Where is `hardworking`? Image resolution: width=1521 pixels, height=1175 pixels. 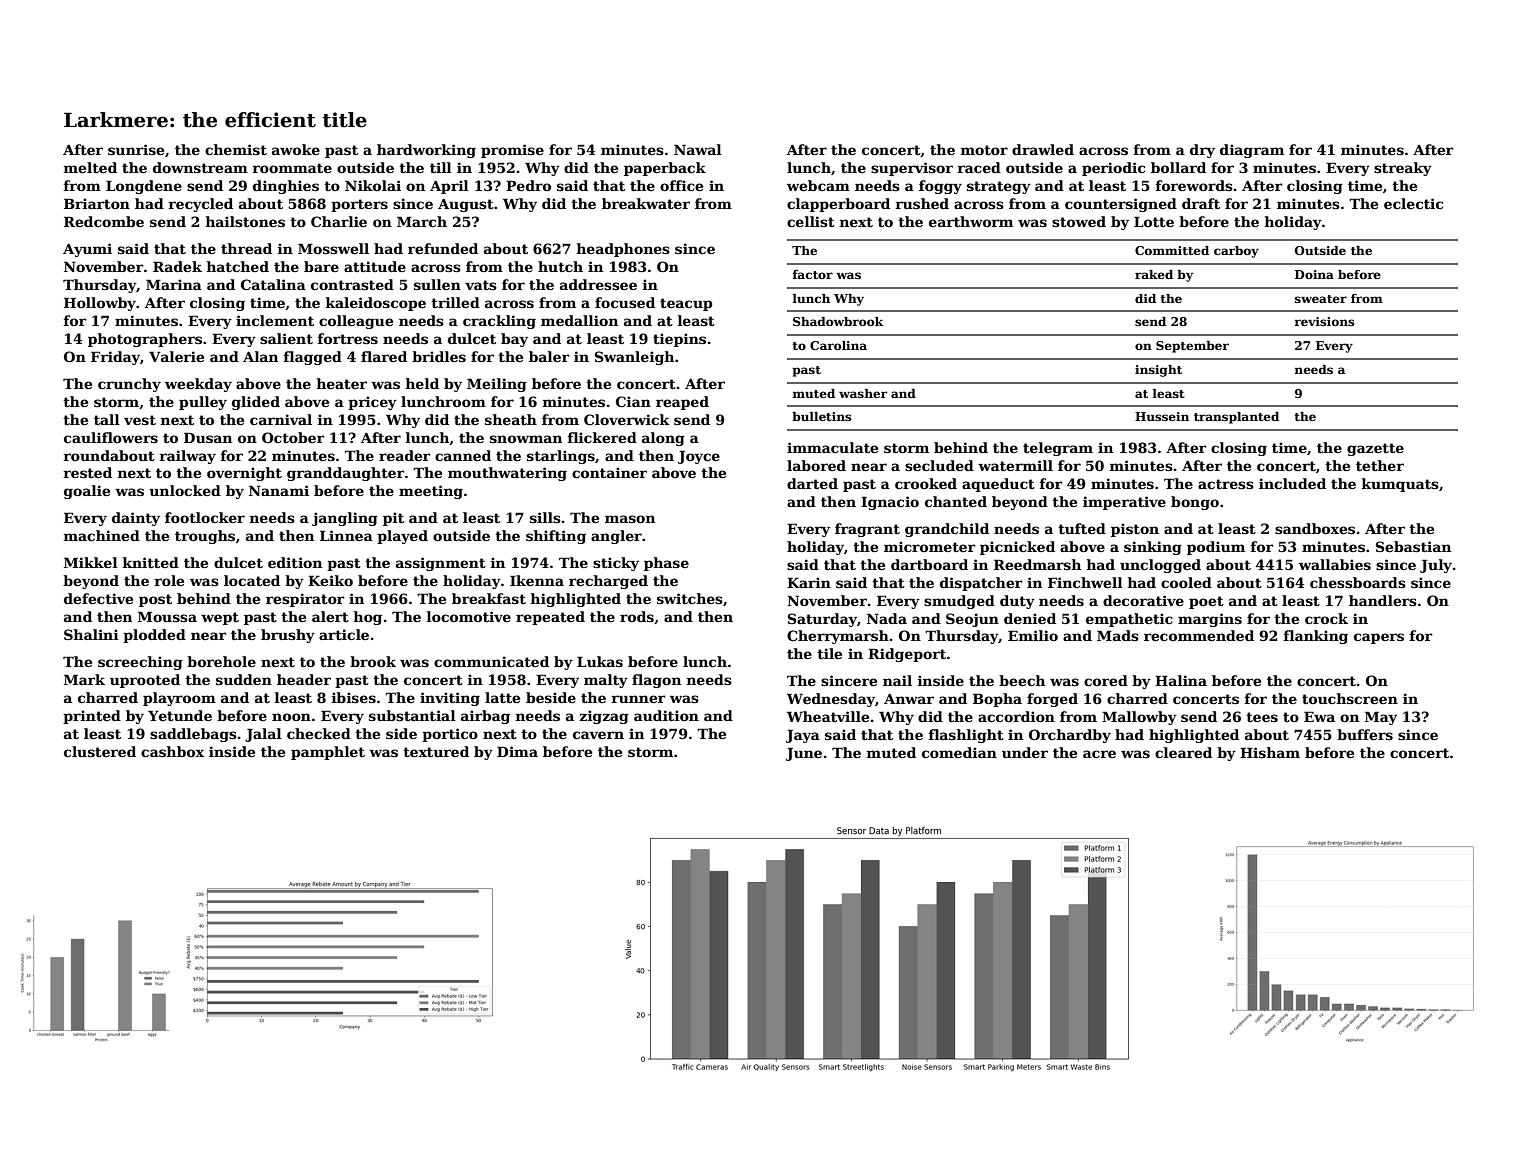 hardworking is located at coordinates (426, 151).
